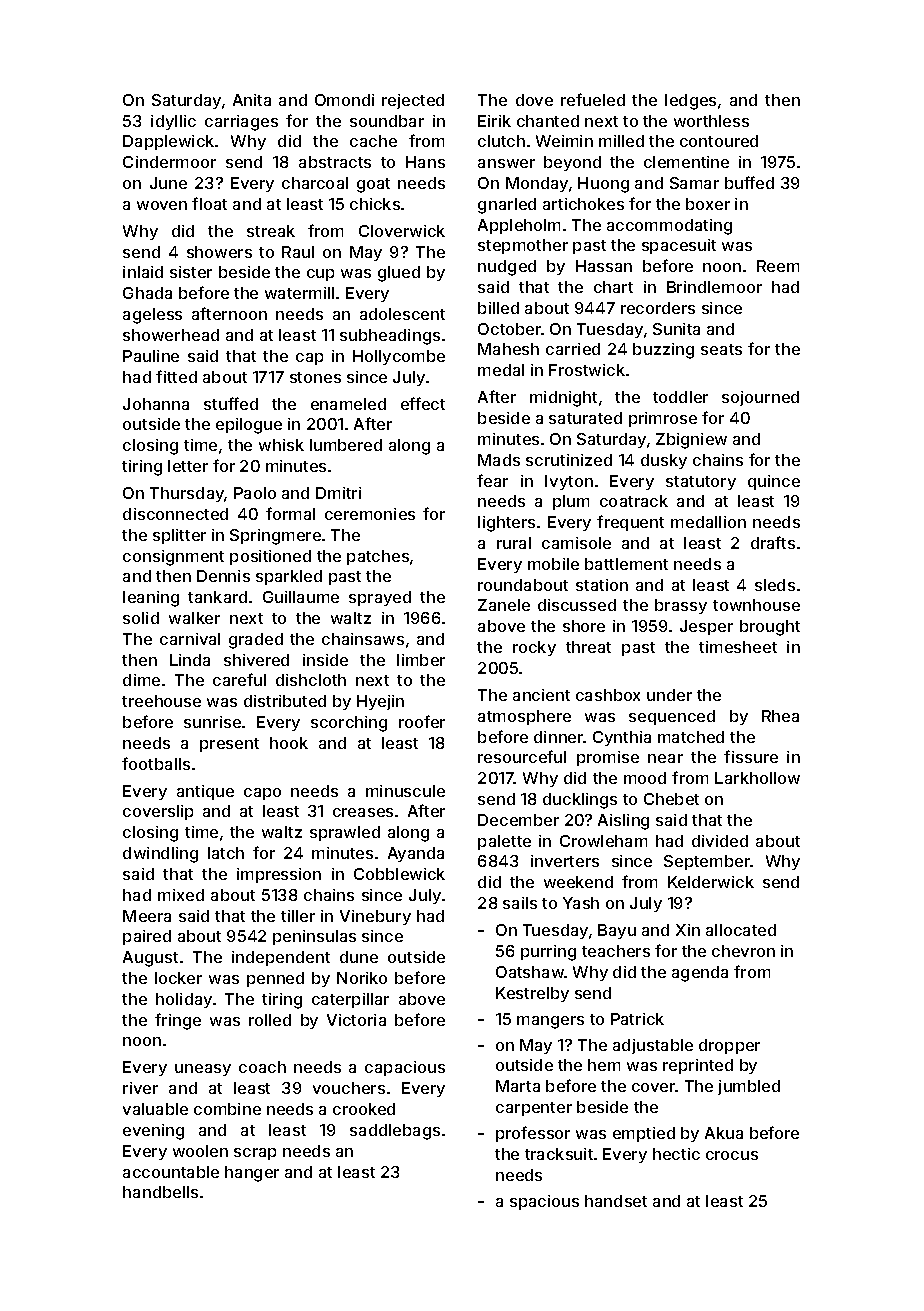 The image size is (924, 1311). What do you see at coordinates (757, 778) in the screenshot?
I see `Larkhollow` at bounding box center [757, 778].
